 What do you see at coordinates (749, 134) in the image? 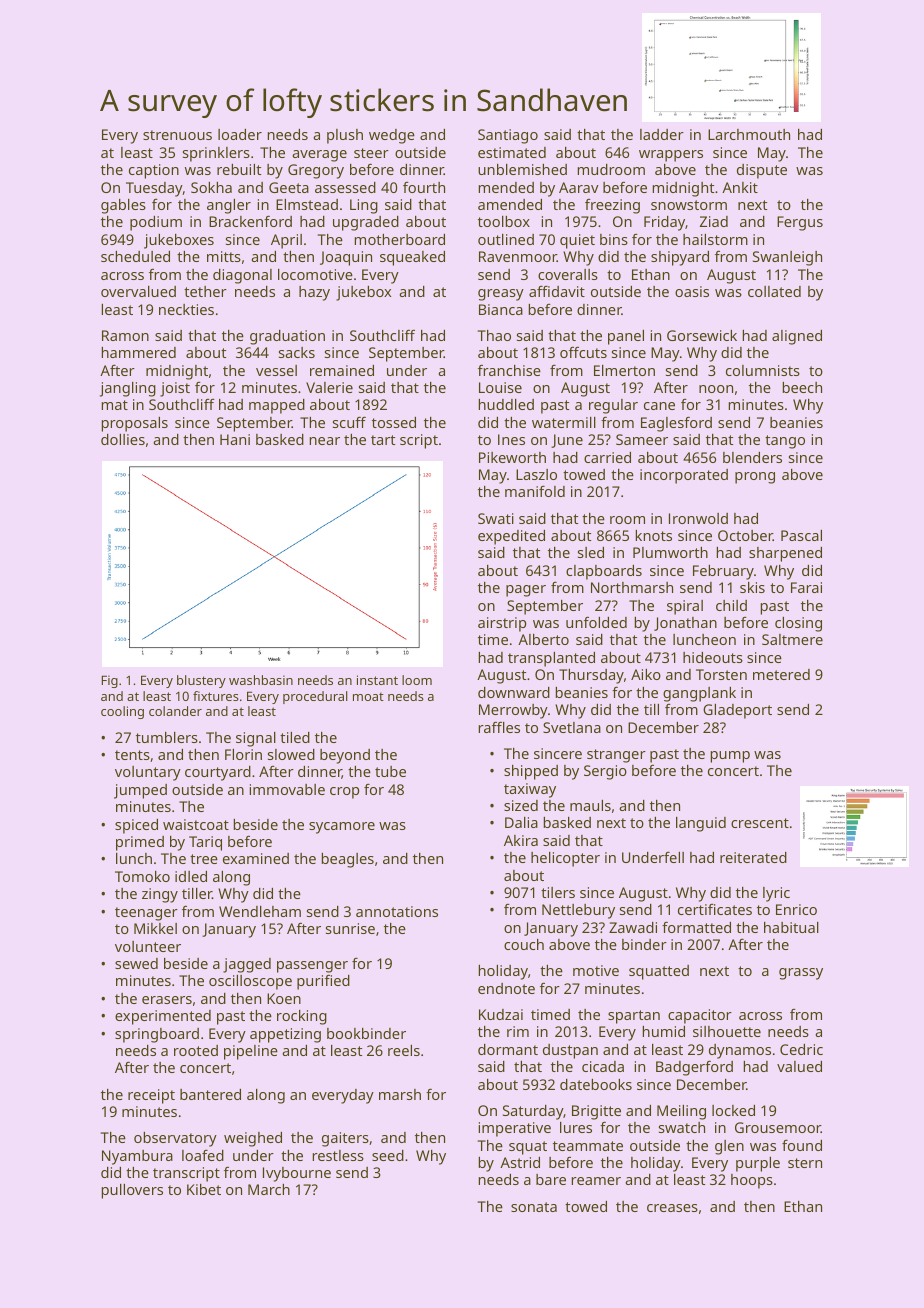
I see `Larchmouth` at bounding box center [749, 134].
